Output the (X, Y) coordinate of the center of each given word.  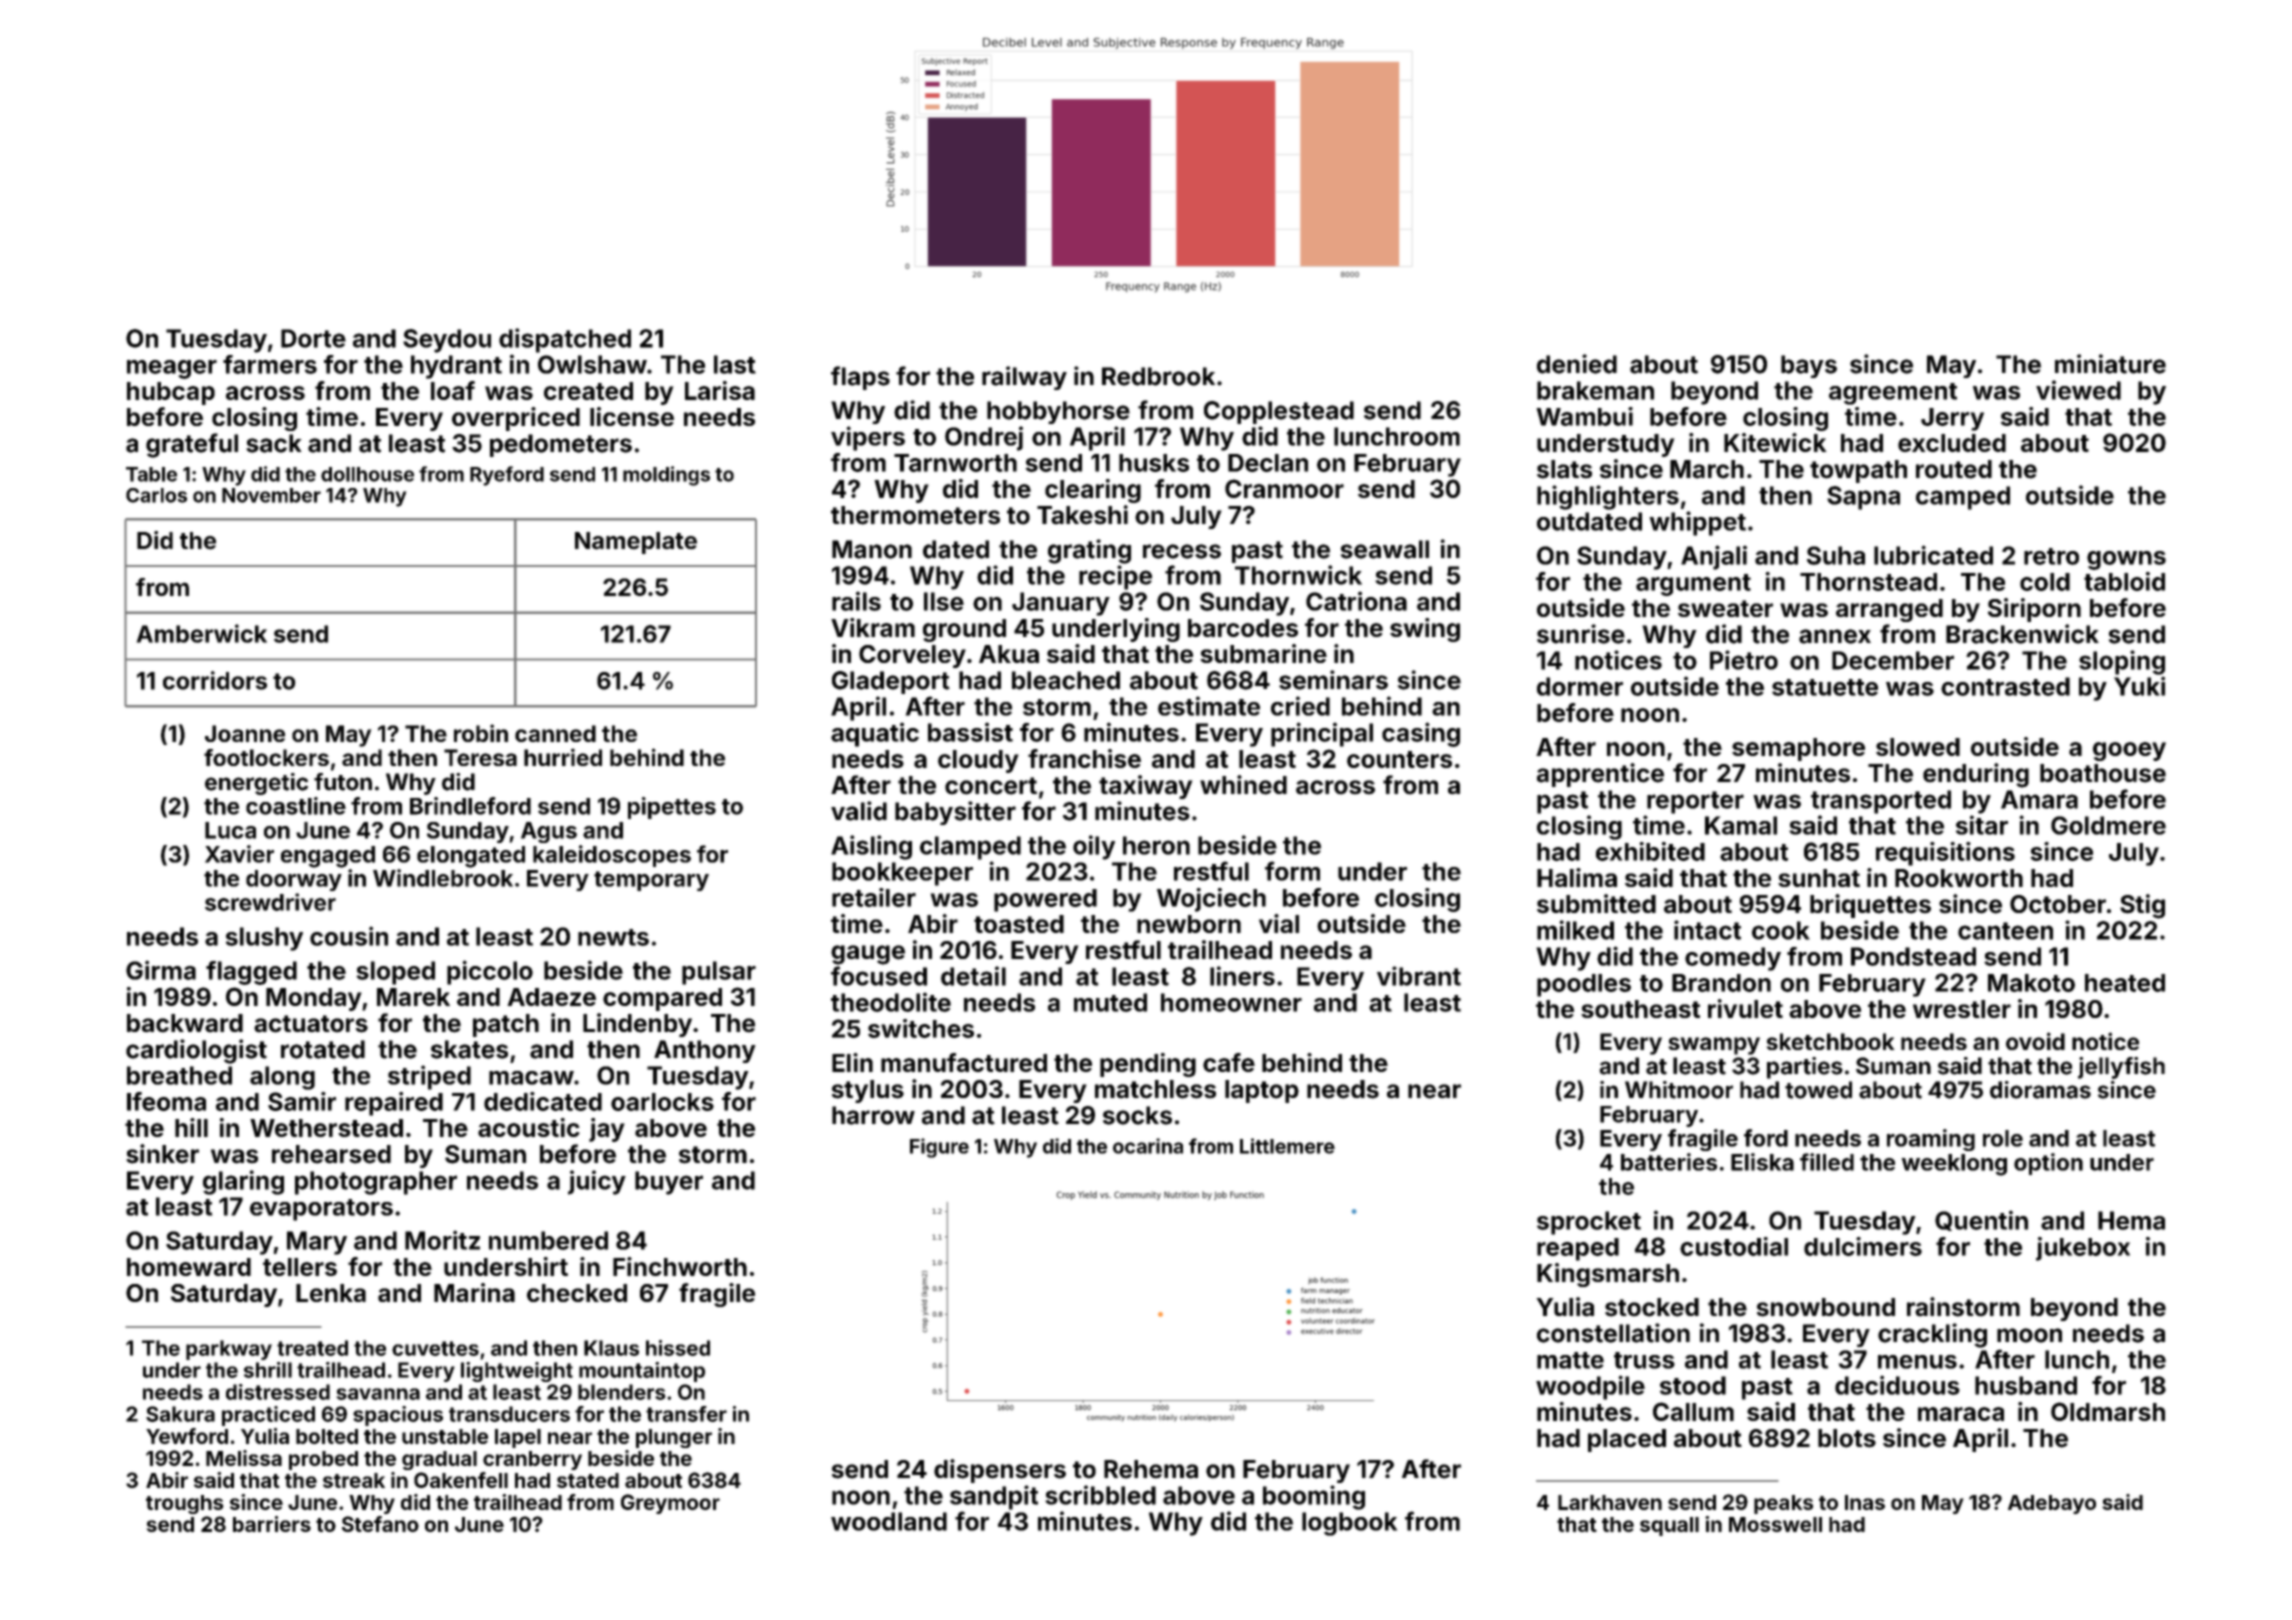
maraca (1961, 1414)
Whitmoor (1679, 1090)
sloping (2122, 662)
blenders (622, 1392)
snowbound (1826, 1307)
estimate (1209, 706)
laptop (1262, 1091)
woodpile (1590, 1387)
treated (312, 1348)
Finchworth (680, 1266)
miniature (2110, 364)
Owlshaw (592, 364)
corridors (215, 680)
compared (662, 999)
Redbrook (1158, 376)
